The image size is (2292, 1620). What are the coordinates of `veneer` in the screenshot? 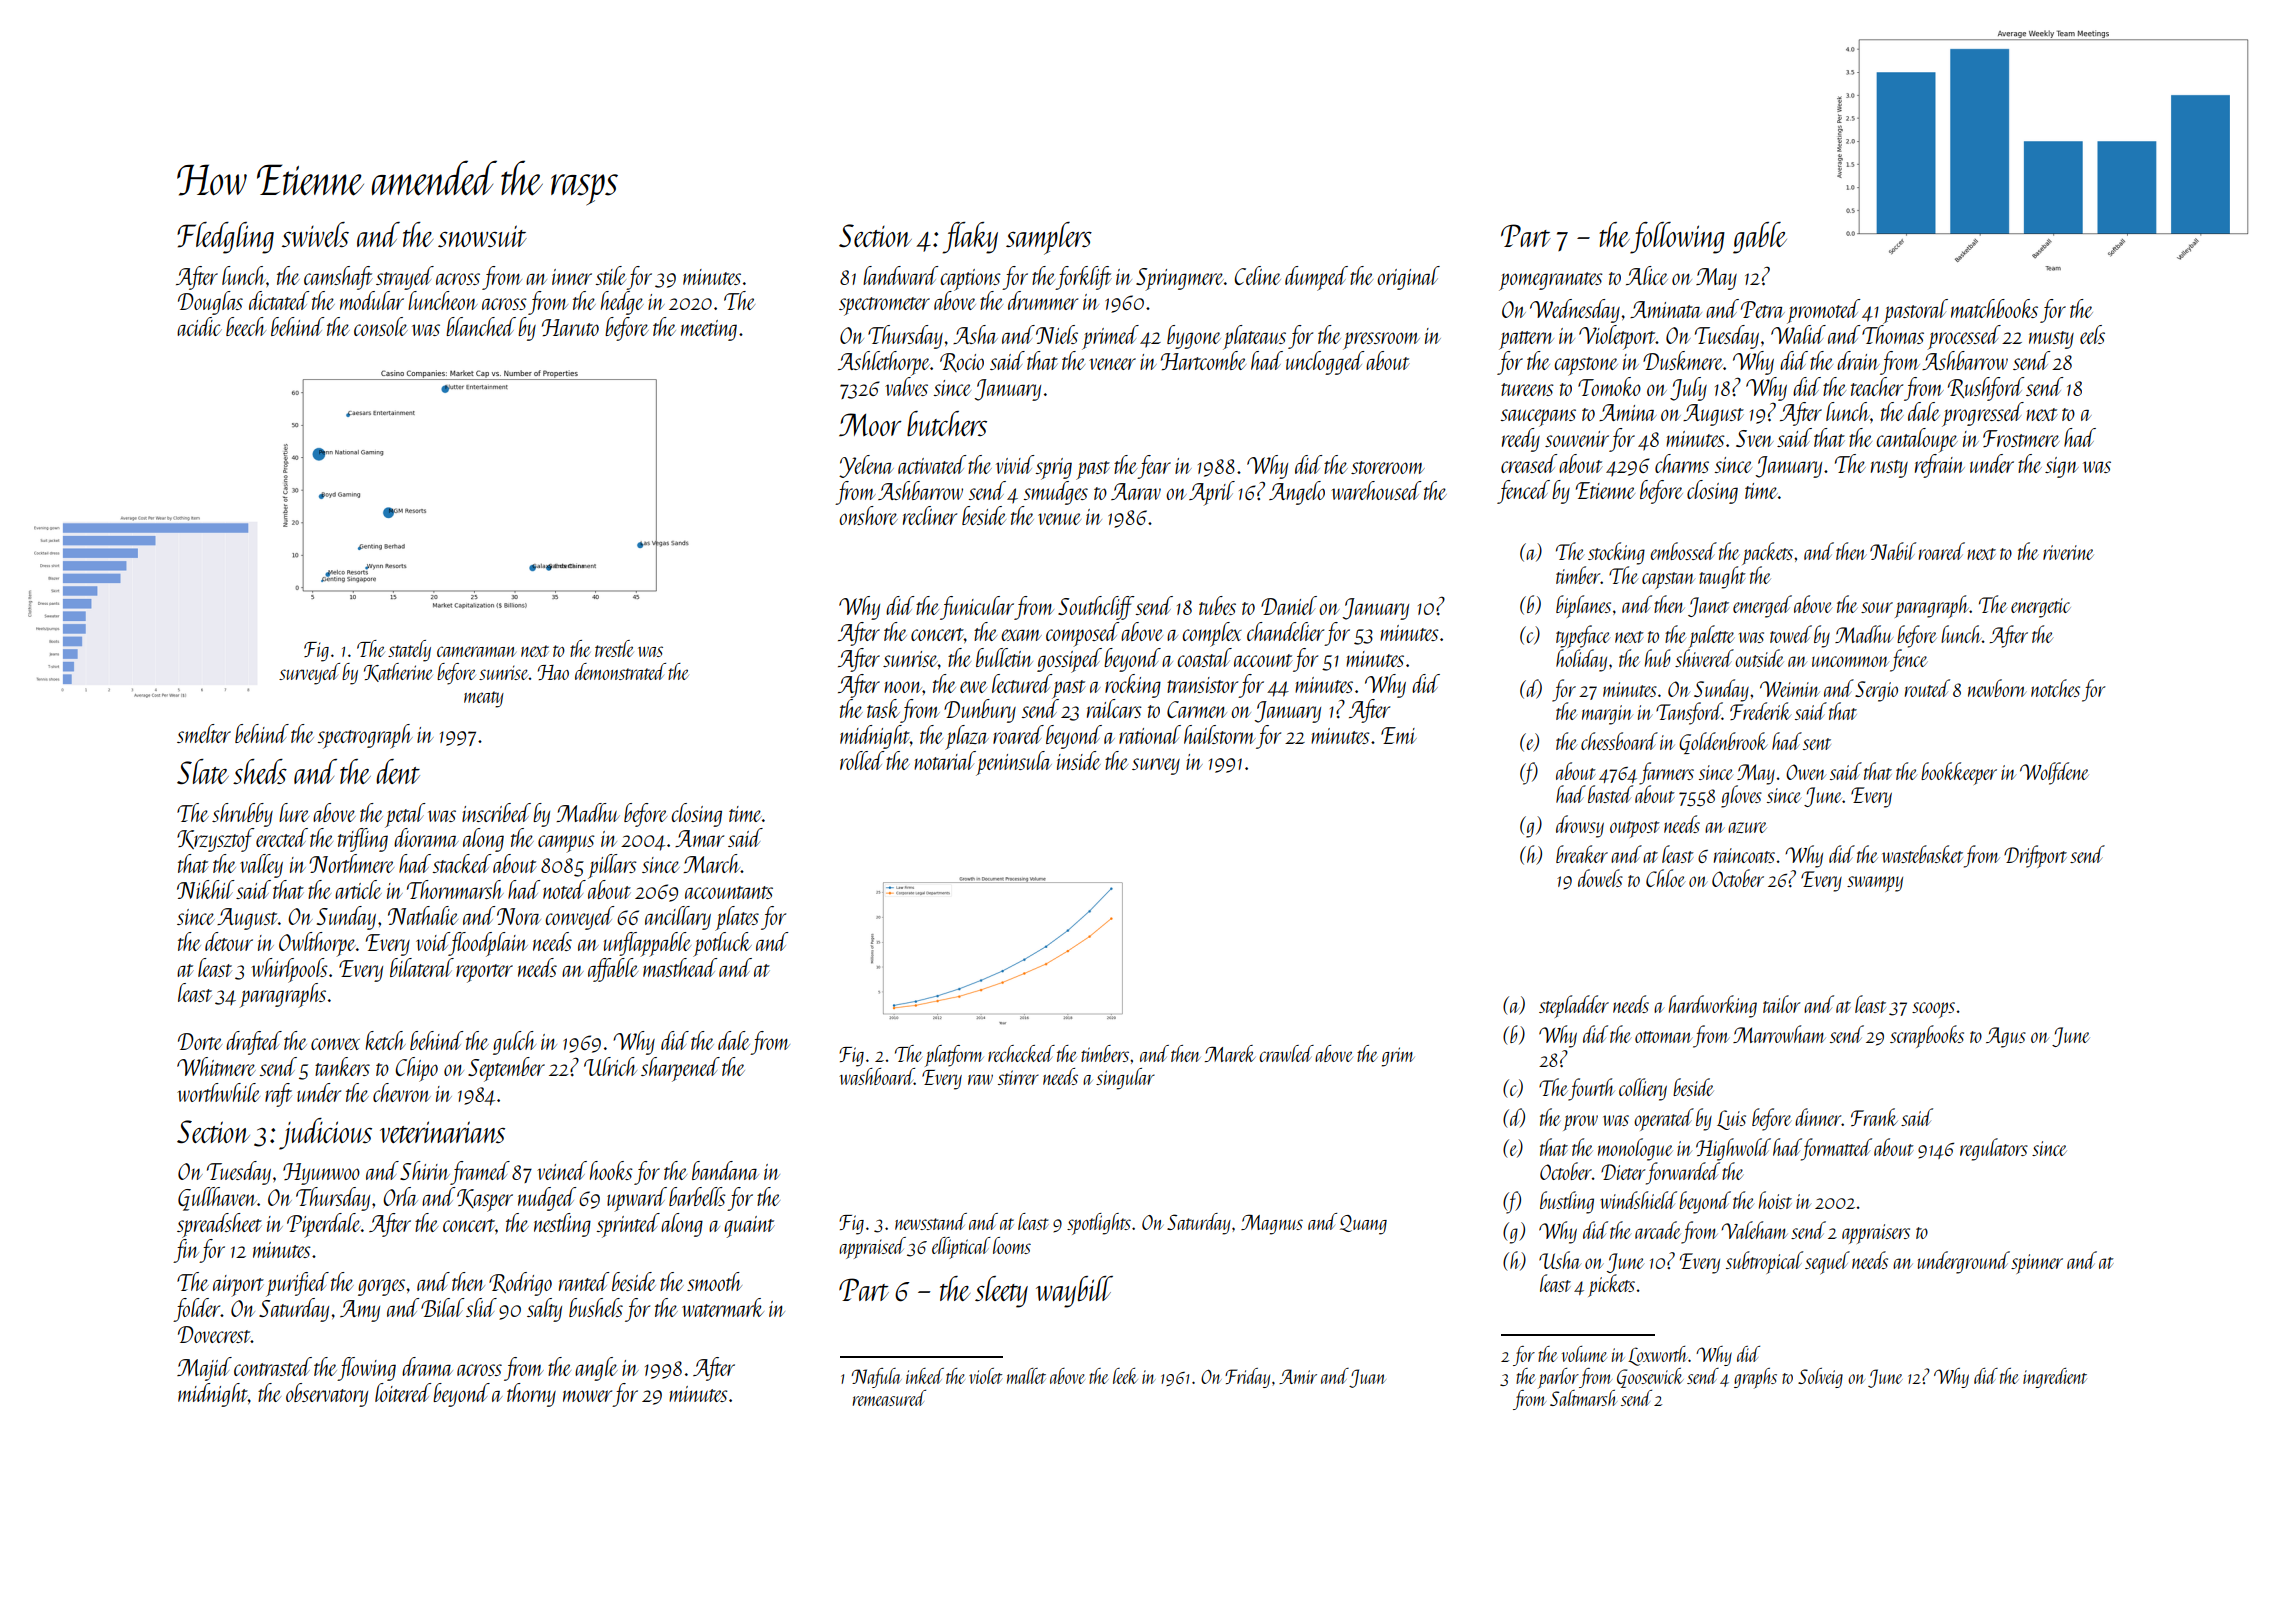 It's located at (1112, 364).
